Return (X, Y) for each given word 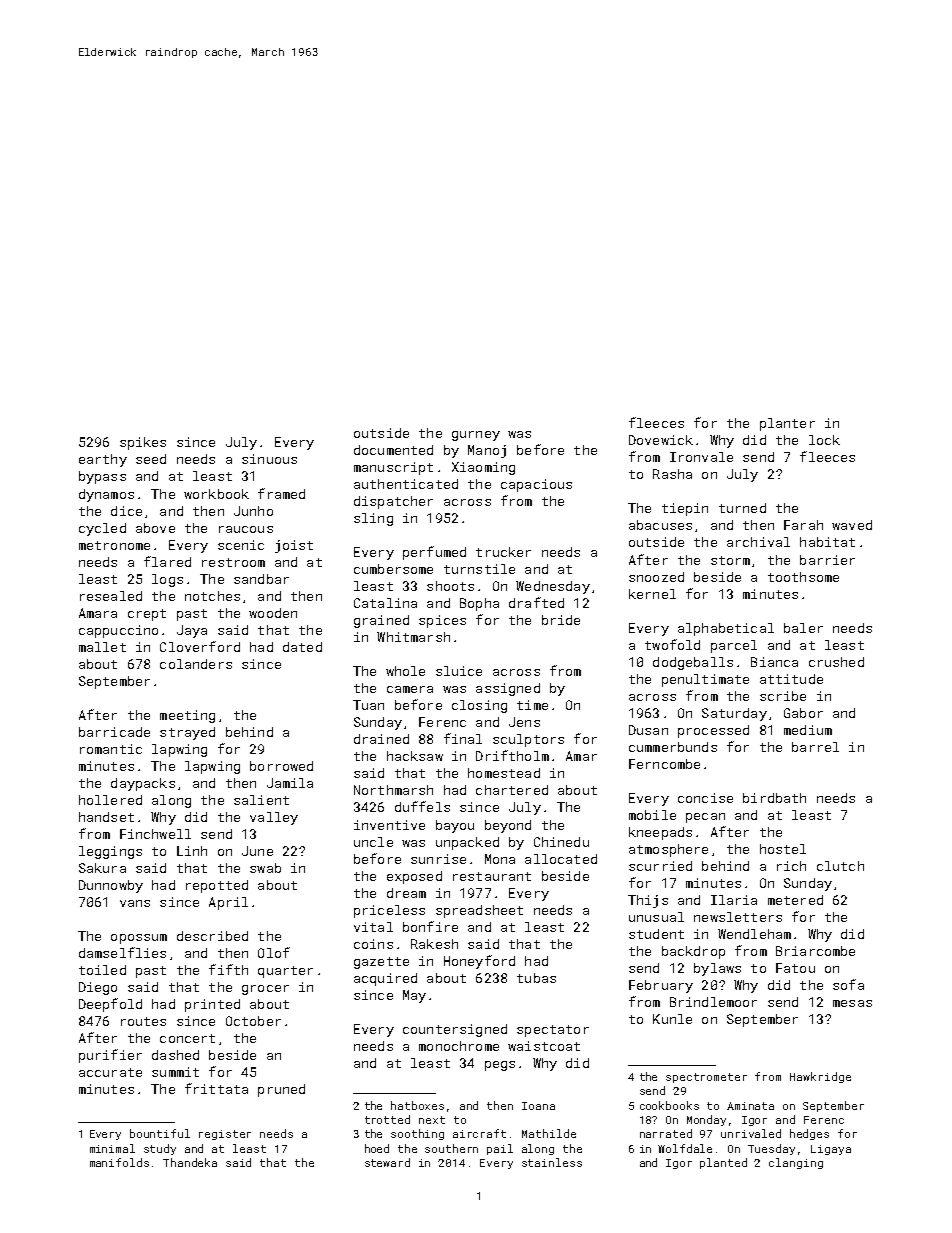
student (656, 934)
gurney (476, 436)
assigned (508, 689)
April (228, 903)
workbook (216, 494)
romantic (111, 749)
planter (787, 424)
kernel (652, 594)
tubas (536, 978)
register (225, 1135)
